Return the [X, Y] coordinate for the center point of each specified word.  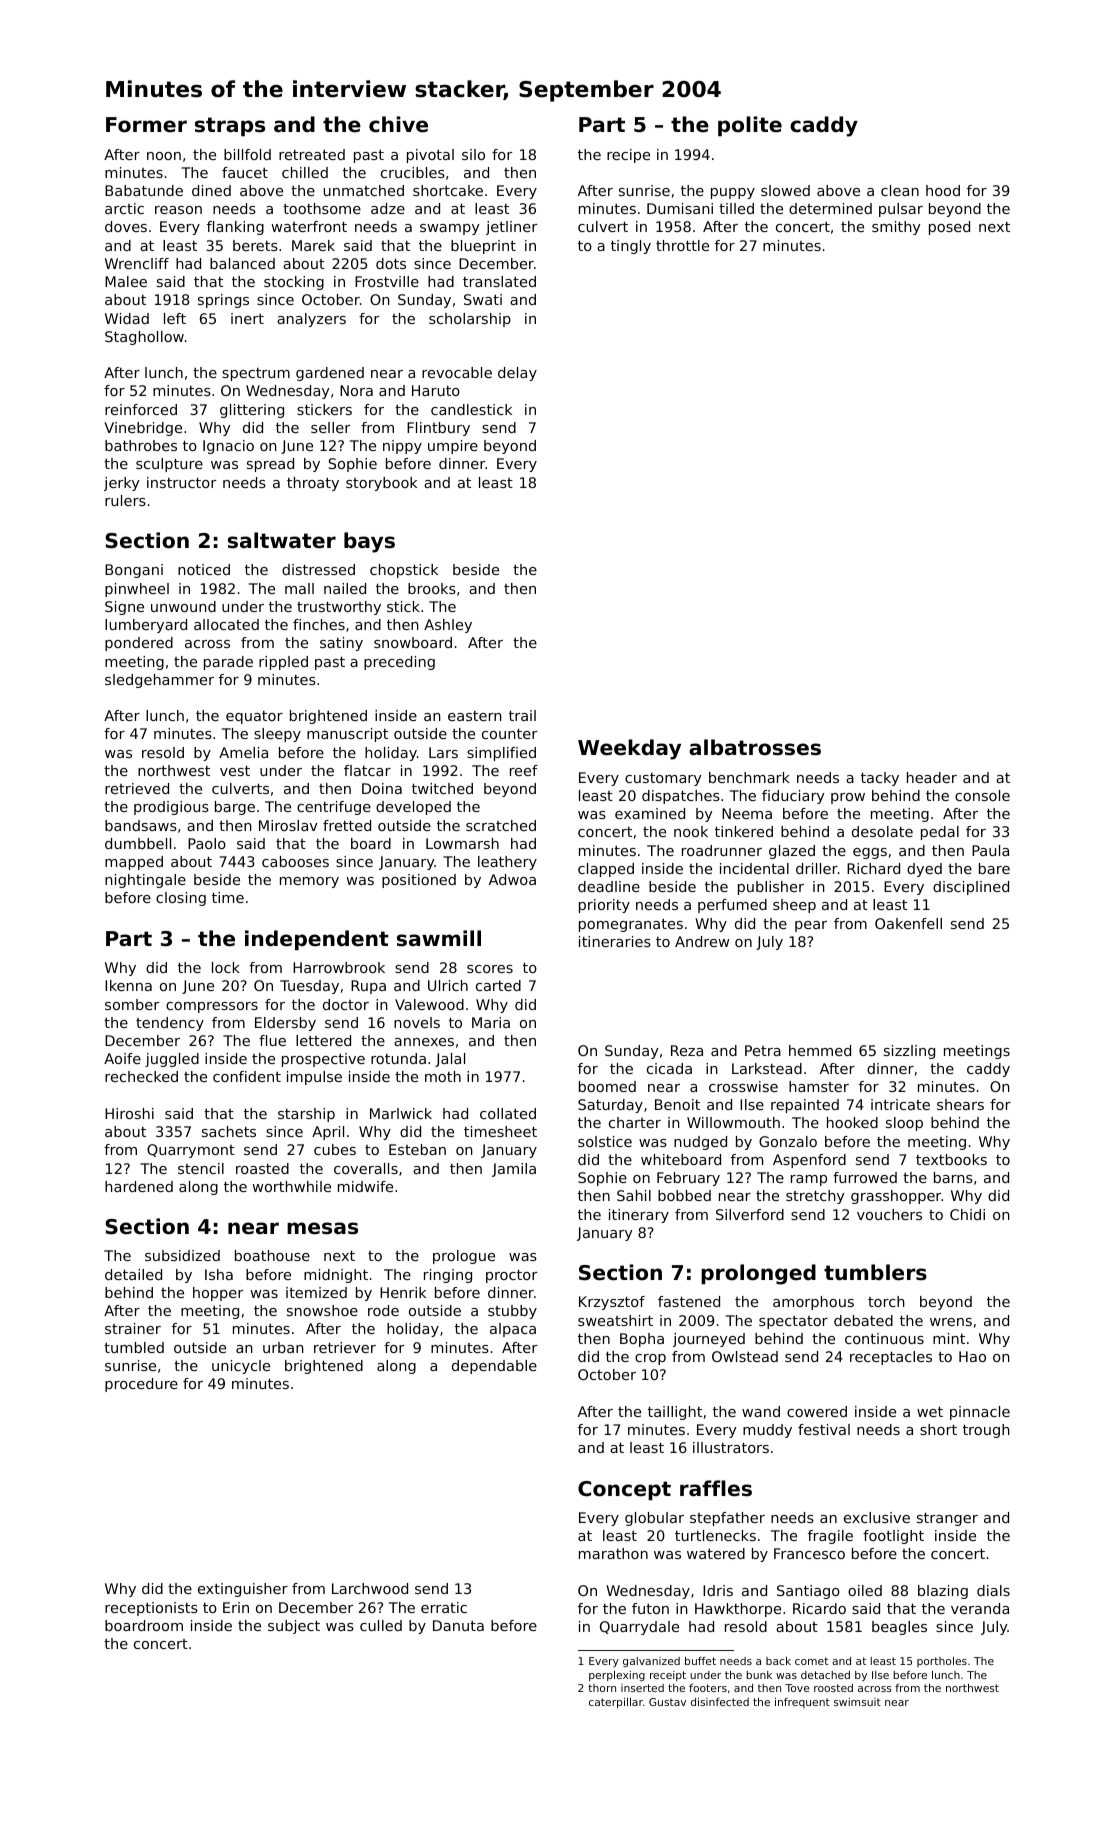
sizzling [909, 1052]
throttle [682, 245]
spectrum [256, 374]
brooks [432, 588]
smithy [896, 228]
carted [498, 985]
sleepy [277, 735]
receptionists [151, 1609]
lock [226, 967]
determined [830, 208]
